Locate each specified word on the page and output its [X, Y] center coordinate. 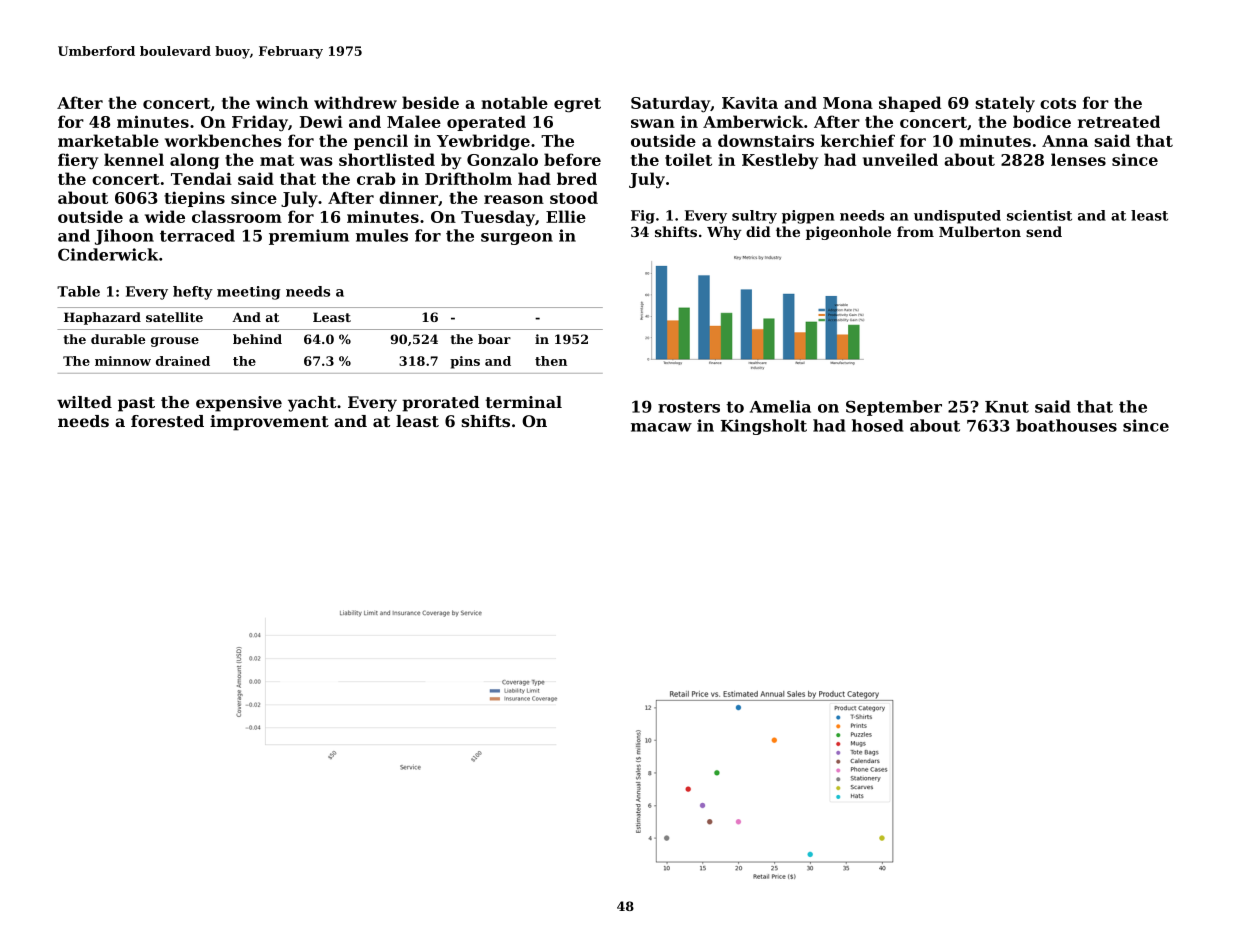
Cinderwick [108, 254]
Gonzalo [502, 159]
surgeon [517, 239]
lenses [1078, 159]
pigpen [808, 217]
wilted [84, 402]
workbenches [223, 140]
